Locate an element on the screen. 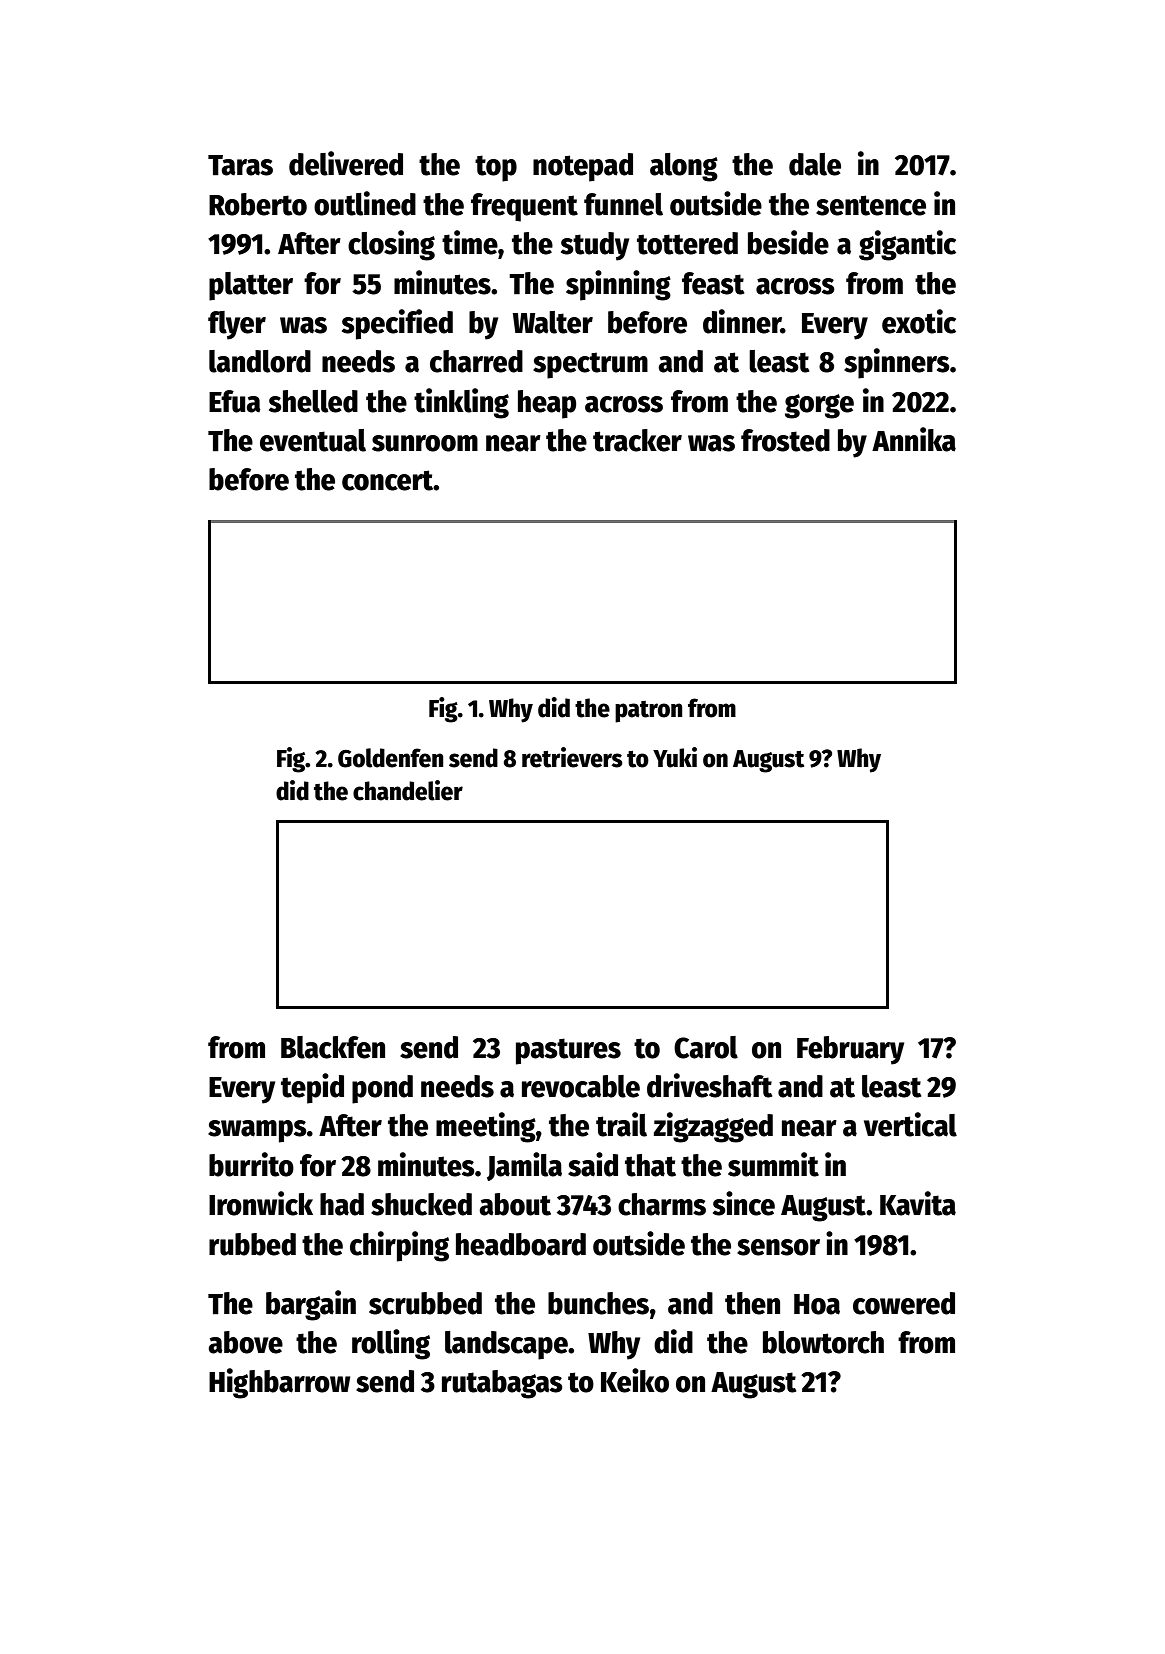  February is located at coordinates (850, 1050).
